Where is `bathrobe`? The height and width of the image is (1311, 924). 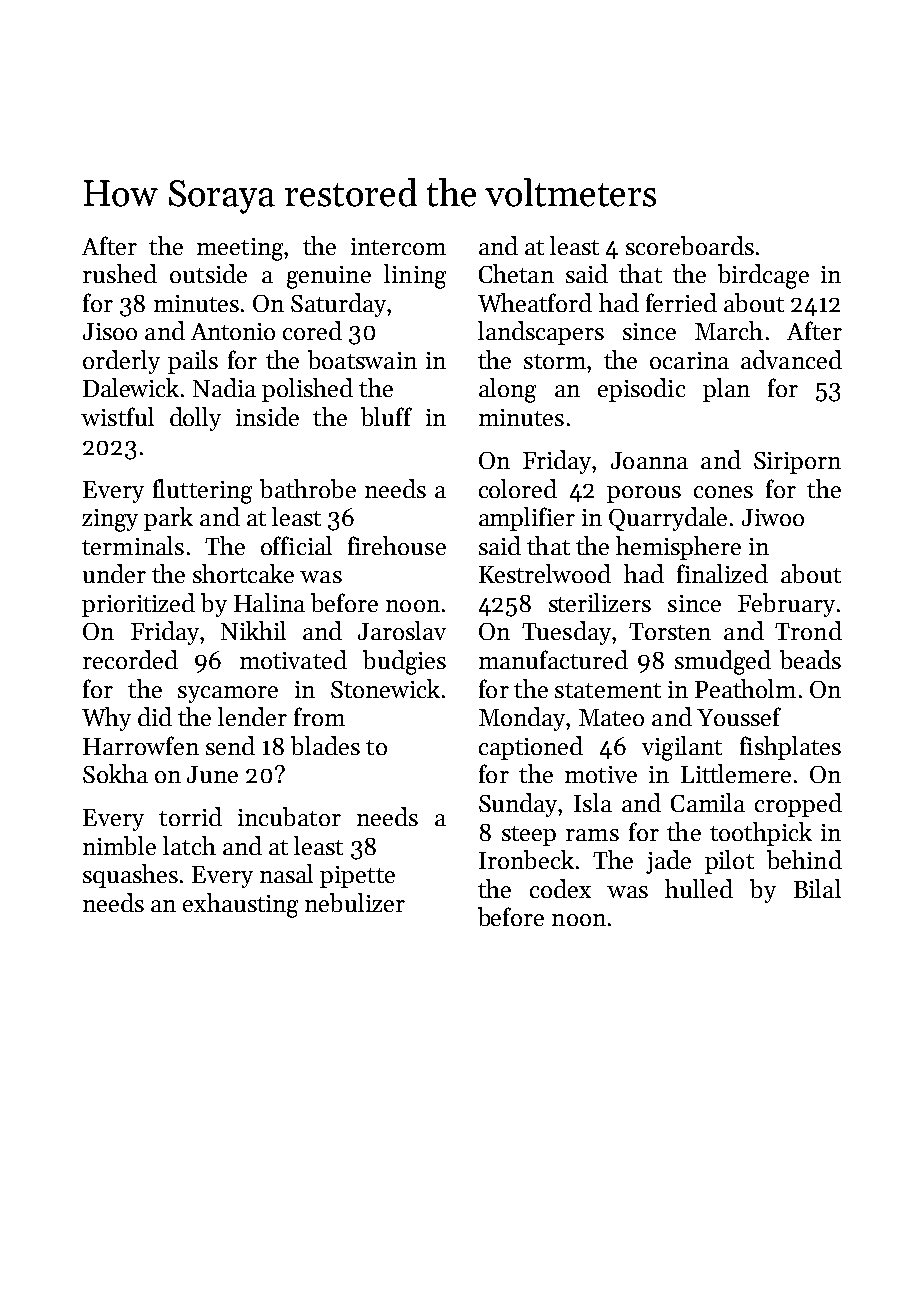
bathrobe is located at coordinates (308, 488).
